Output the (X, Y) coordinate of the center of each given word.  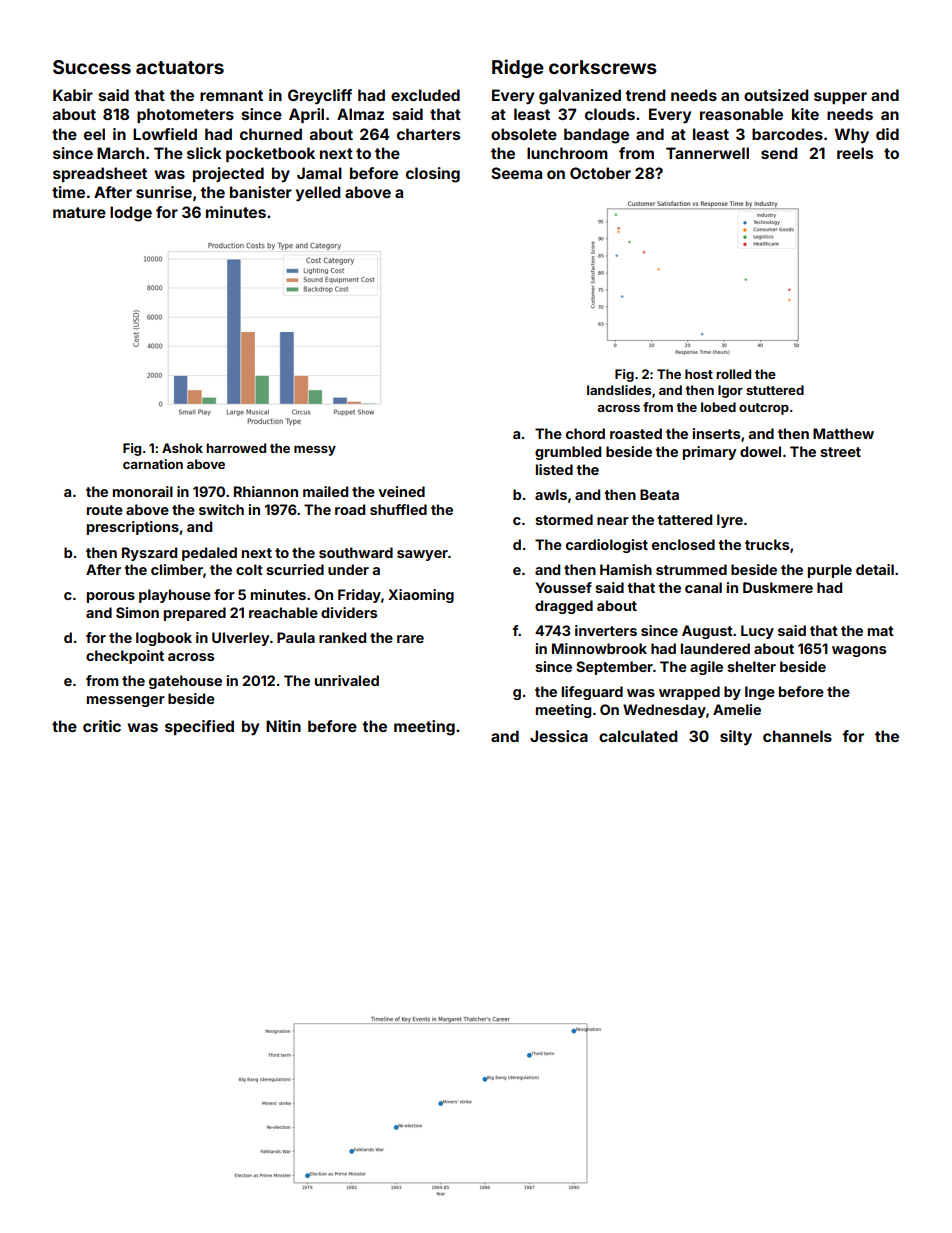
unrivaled (347, 680)
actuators (180, 67)
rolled (733, 374)
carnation (153, 464)
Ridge (518, 68)
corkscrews (603, 67)
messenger (126, 701)
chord (585, 433)
